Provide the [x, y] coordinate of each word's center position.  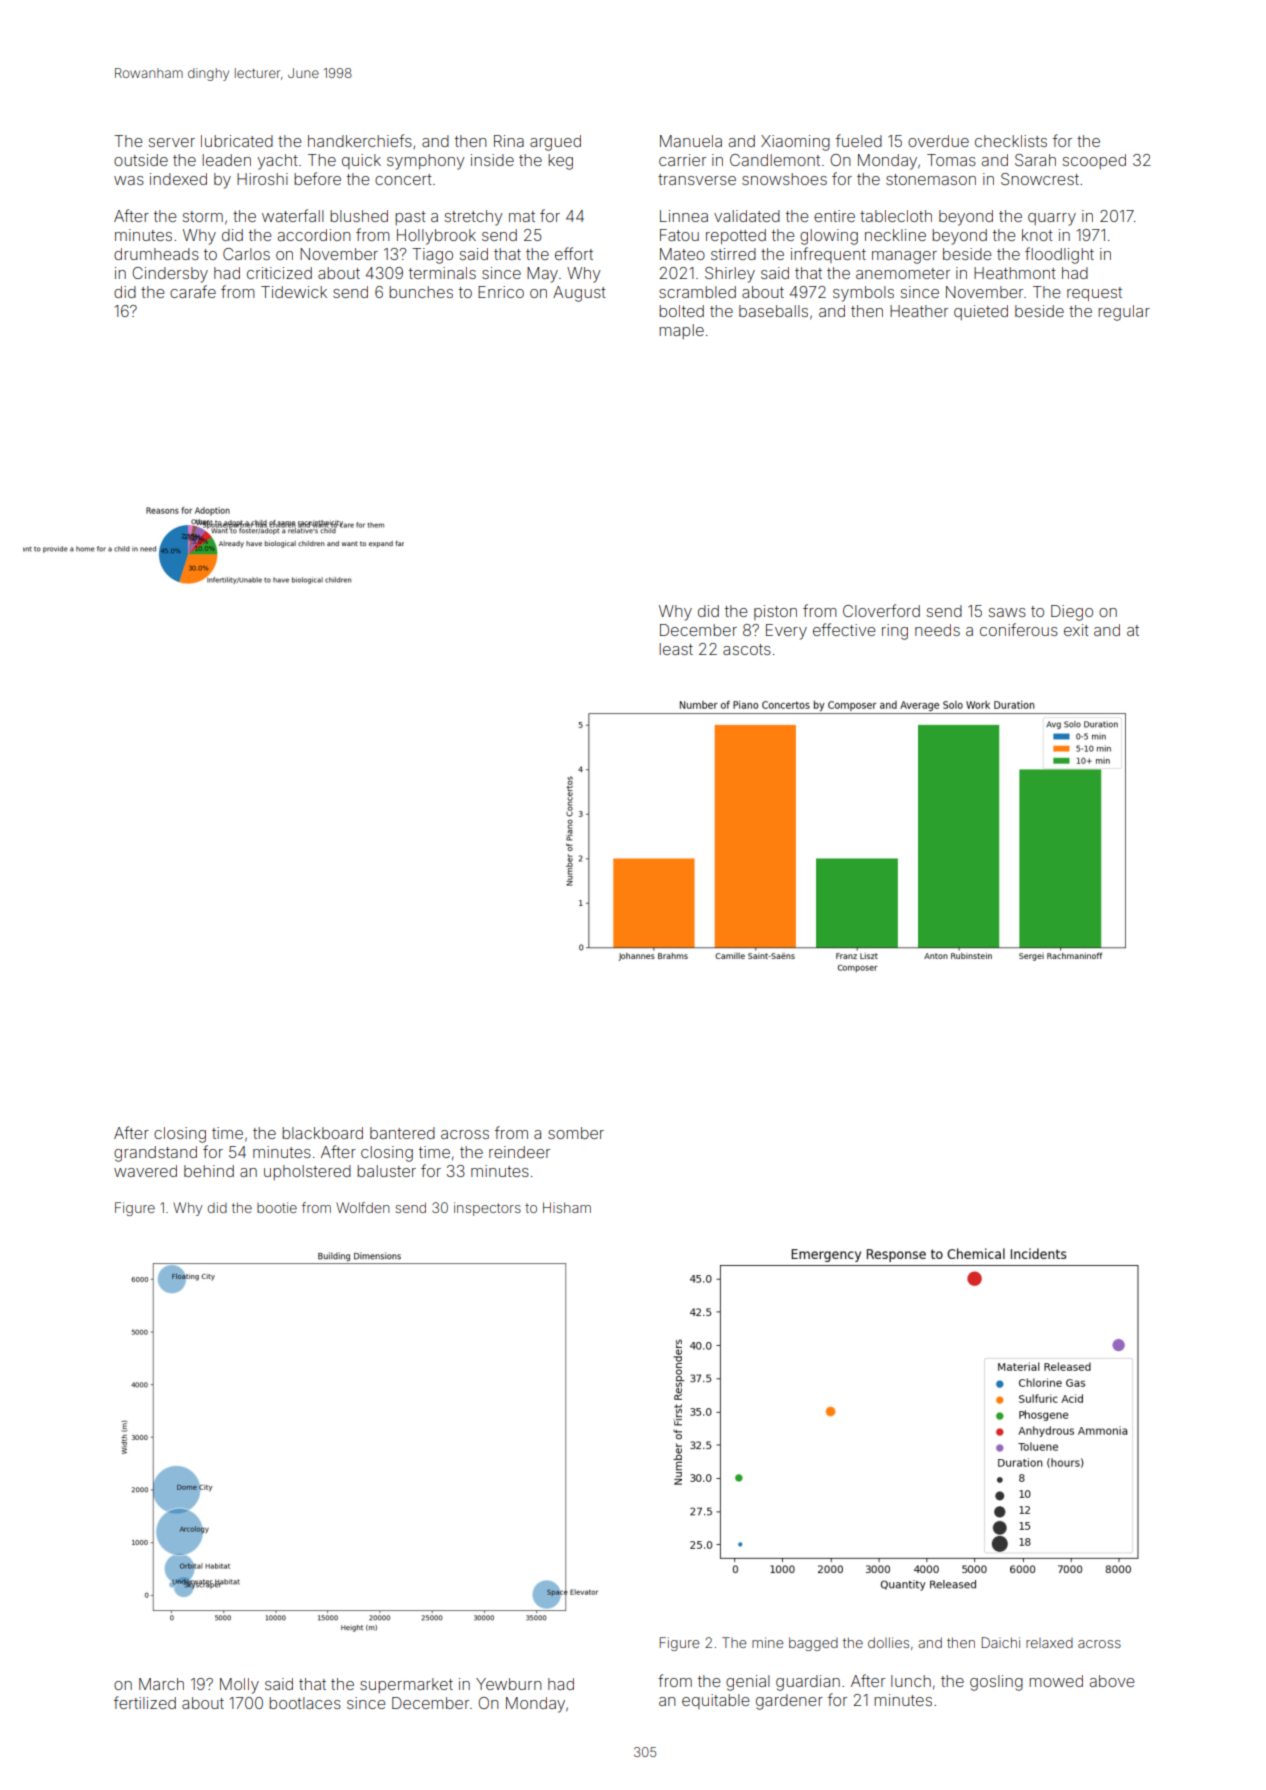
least [676, 649]
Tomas [951, 160]
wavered [145, 1171]
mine [768, 1642]
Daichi [1001, 1642]
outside [141, 160]
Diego [1072, 613]
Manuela [691, 141]
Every [786, 632]
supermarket [406, 1685]
